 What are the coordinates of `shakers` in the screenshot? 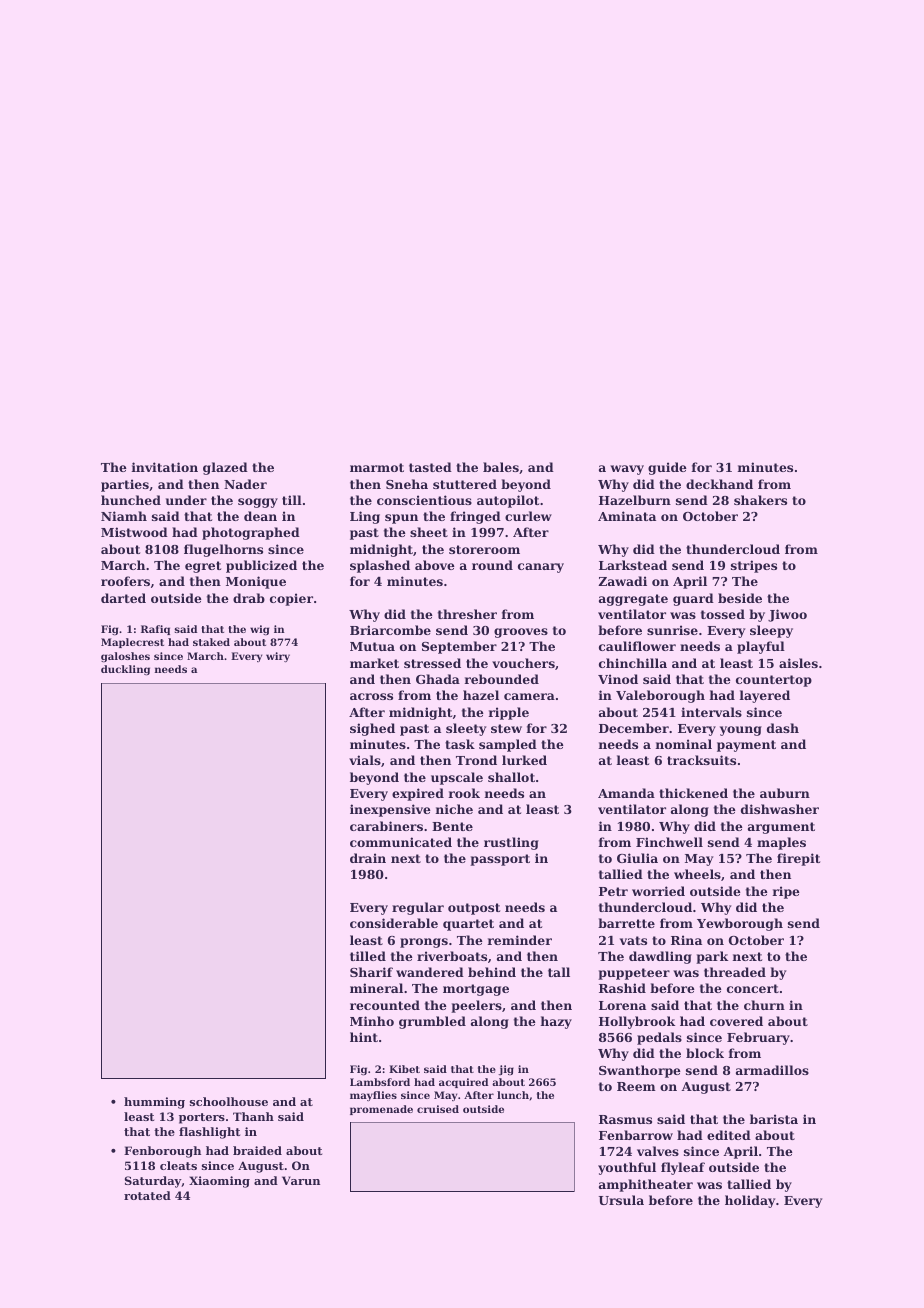 It's located at (760, 500).
